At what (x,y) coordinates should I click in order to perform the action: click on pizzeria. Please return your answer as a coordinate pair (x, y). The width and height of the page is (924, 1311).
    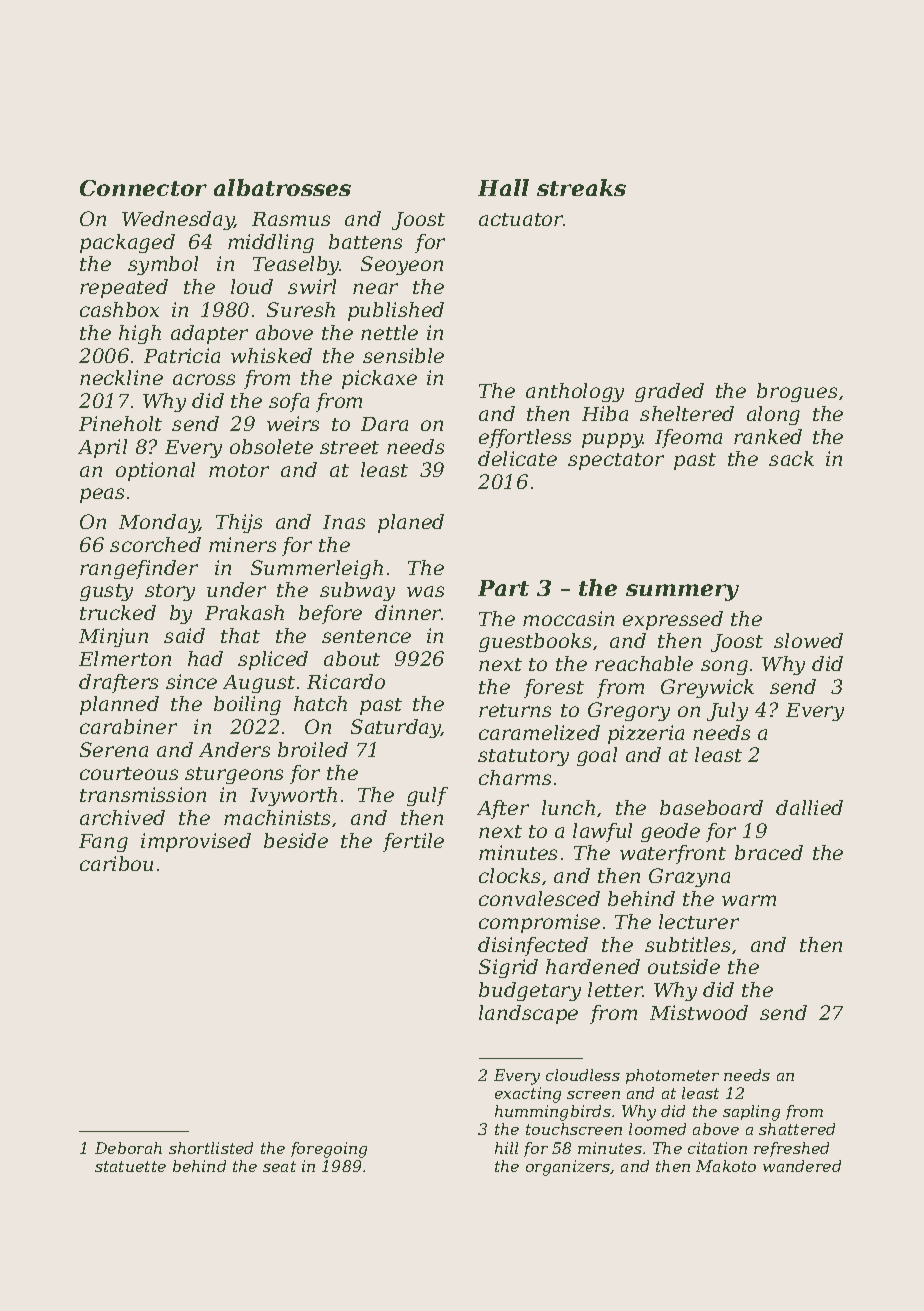
    Looking at the image, I should click on (646, 734).
